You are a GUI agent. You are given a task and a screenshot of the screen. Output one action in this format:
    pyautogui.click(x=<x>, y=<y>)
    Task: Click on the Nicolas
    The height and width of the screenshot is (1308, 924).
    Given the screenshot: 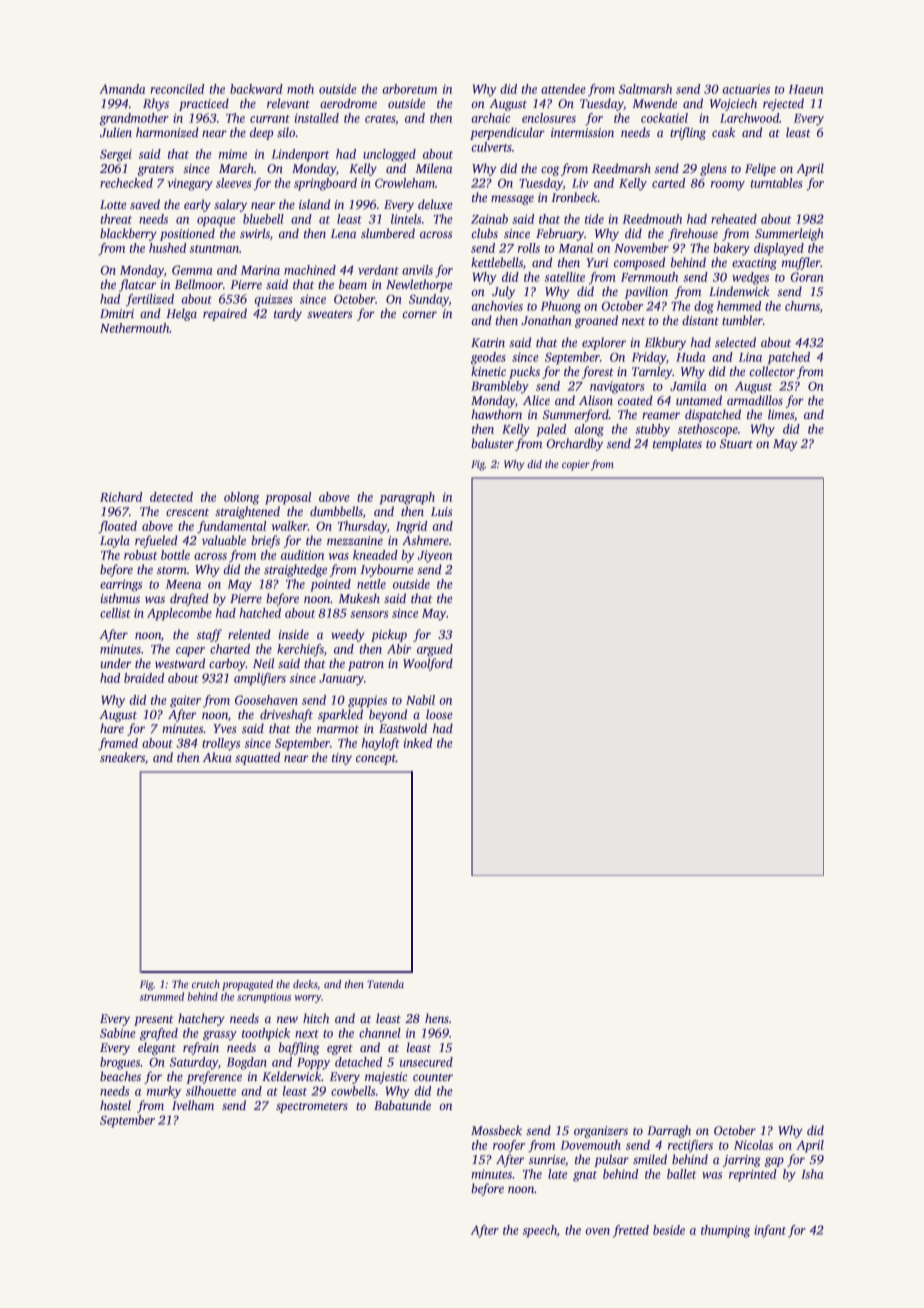 What is the action you would take?
    pyautogui.click(x=753, y=1145)
